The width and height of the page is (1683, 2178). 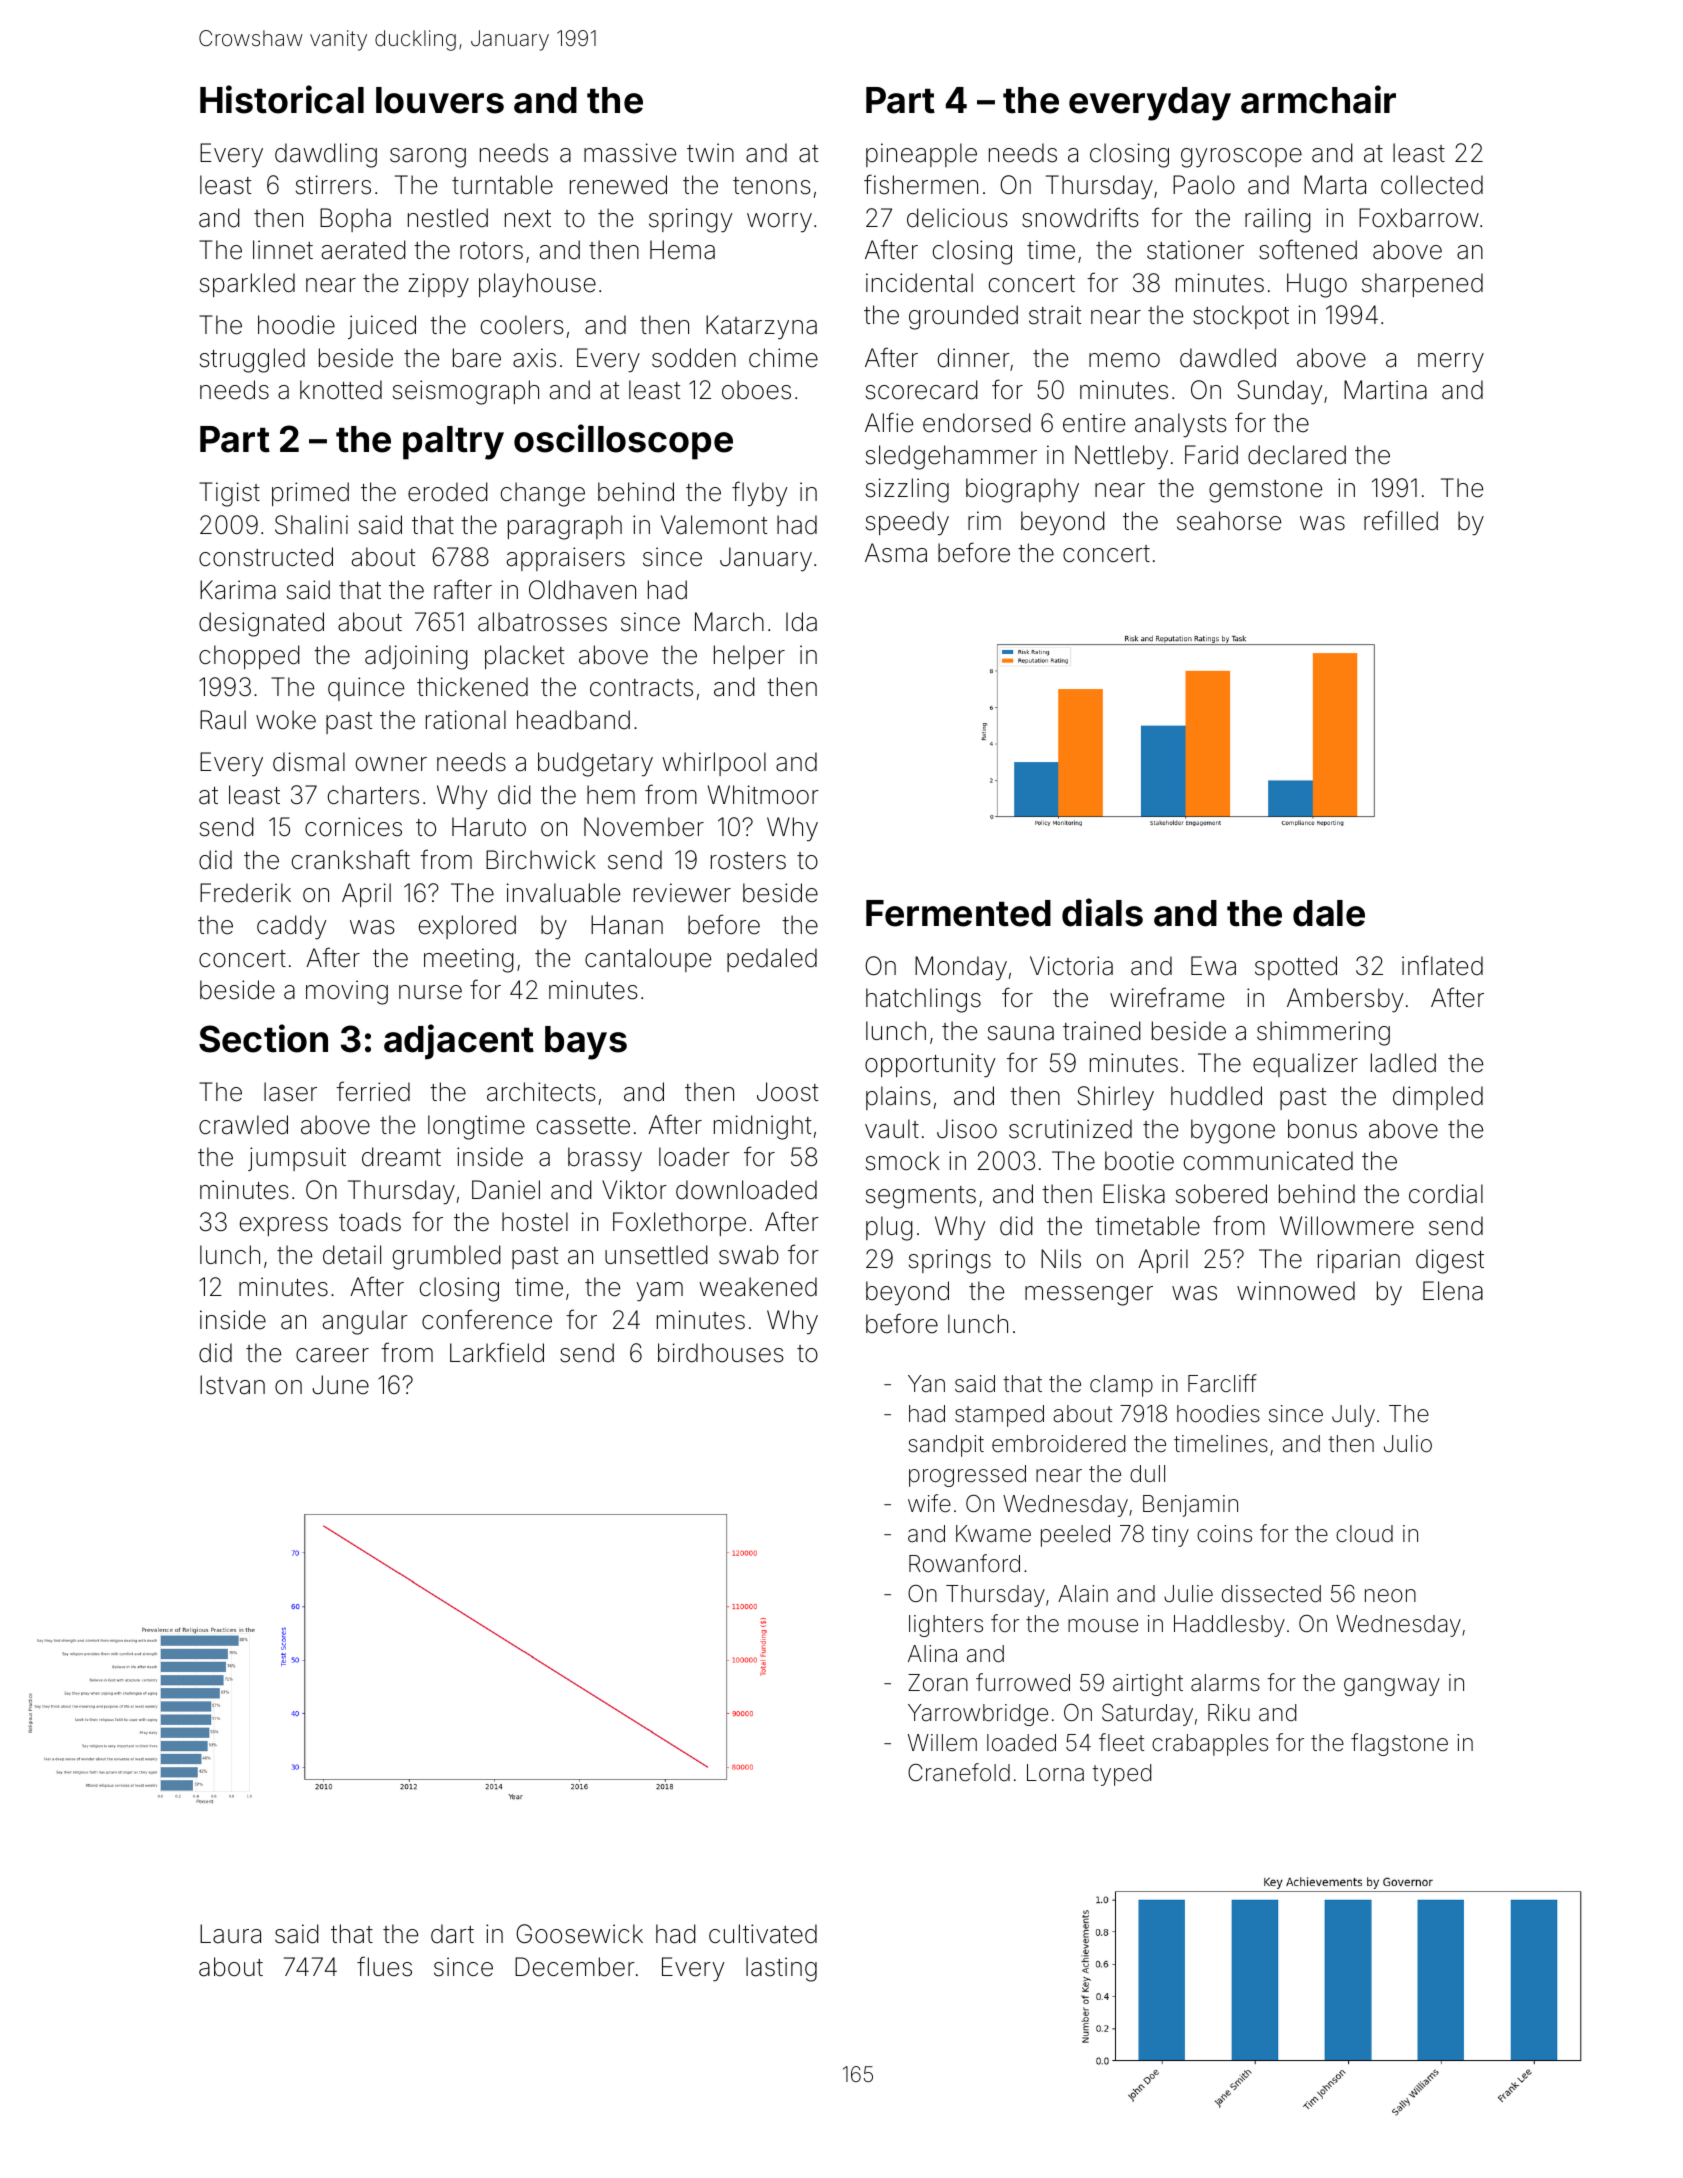 What do you see at coordinates (1080, 217) in the page?
I see `snowdrifts` at bounding box center [1080, 217].
